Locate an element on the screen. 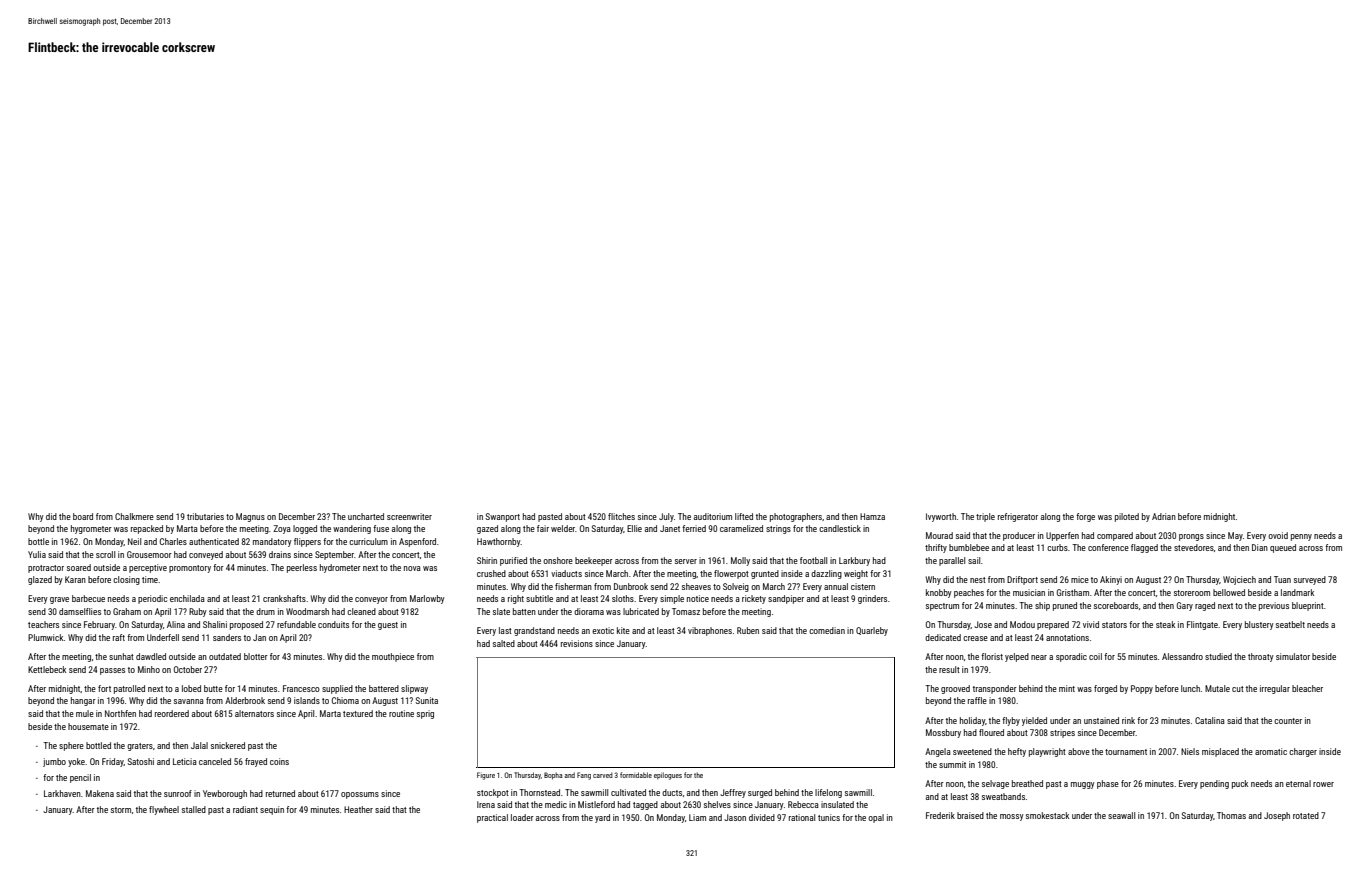 This screenshot has height=887, width=1372. lifted is located at coordinates (744, 516).
